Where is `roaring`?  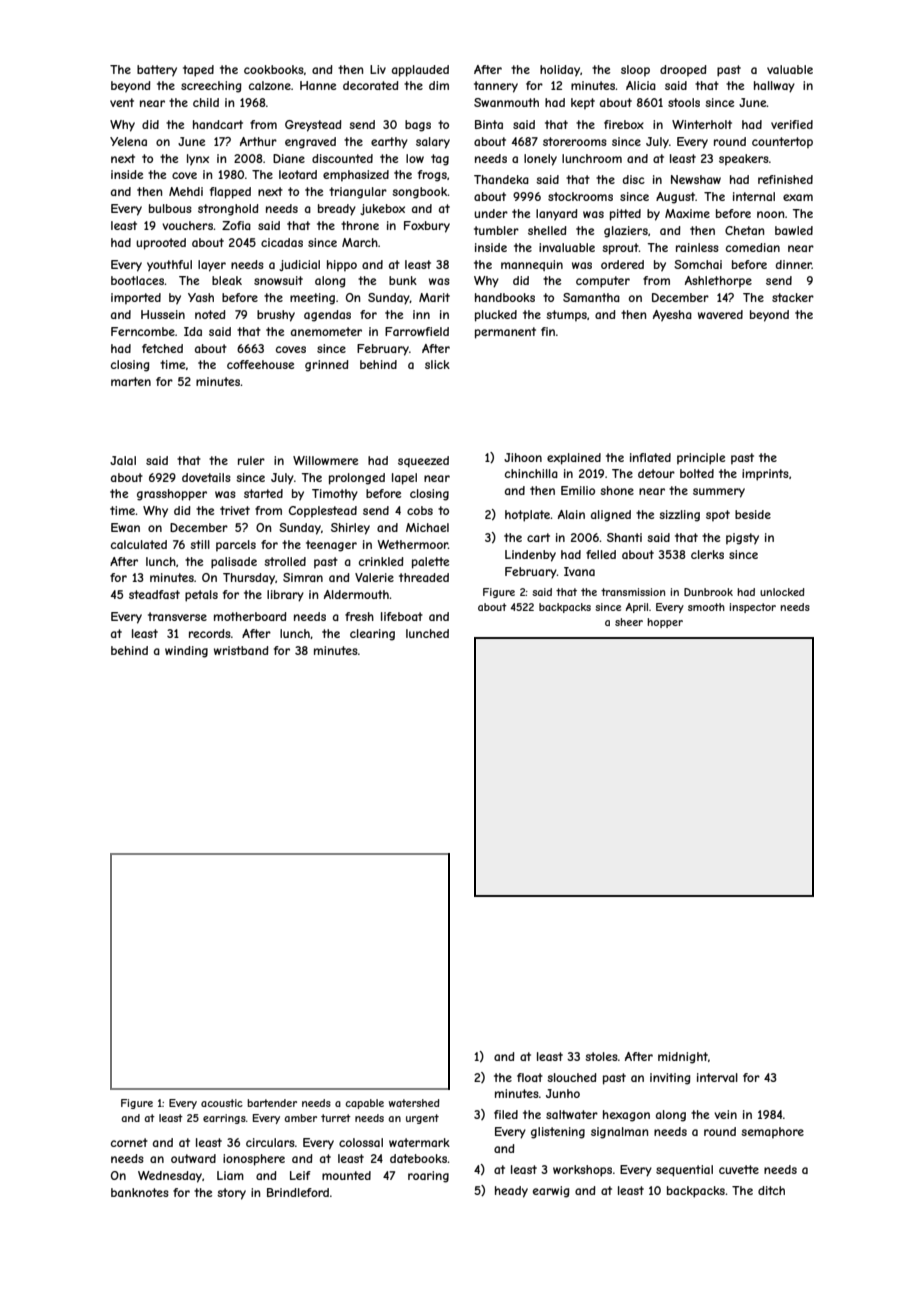
roaring is located at coordinates (428, 1177).
